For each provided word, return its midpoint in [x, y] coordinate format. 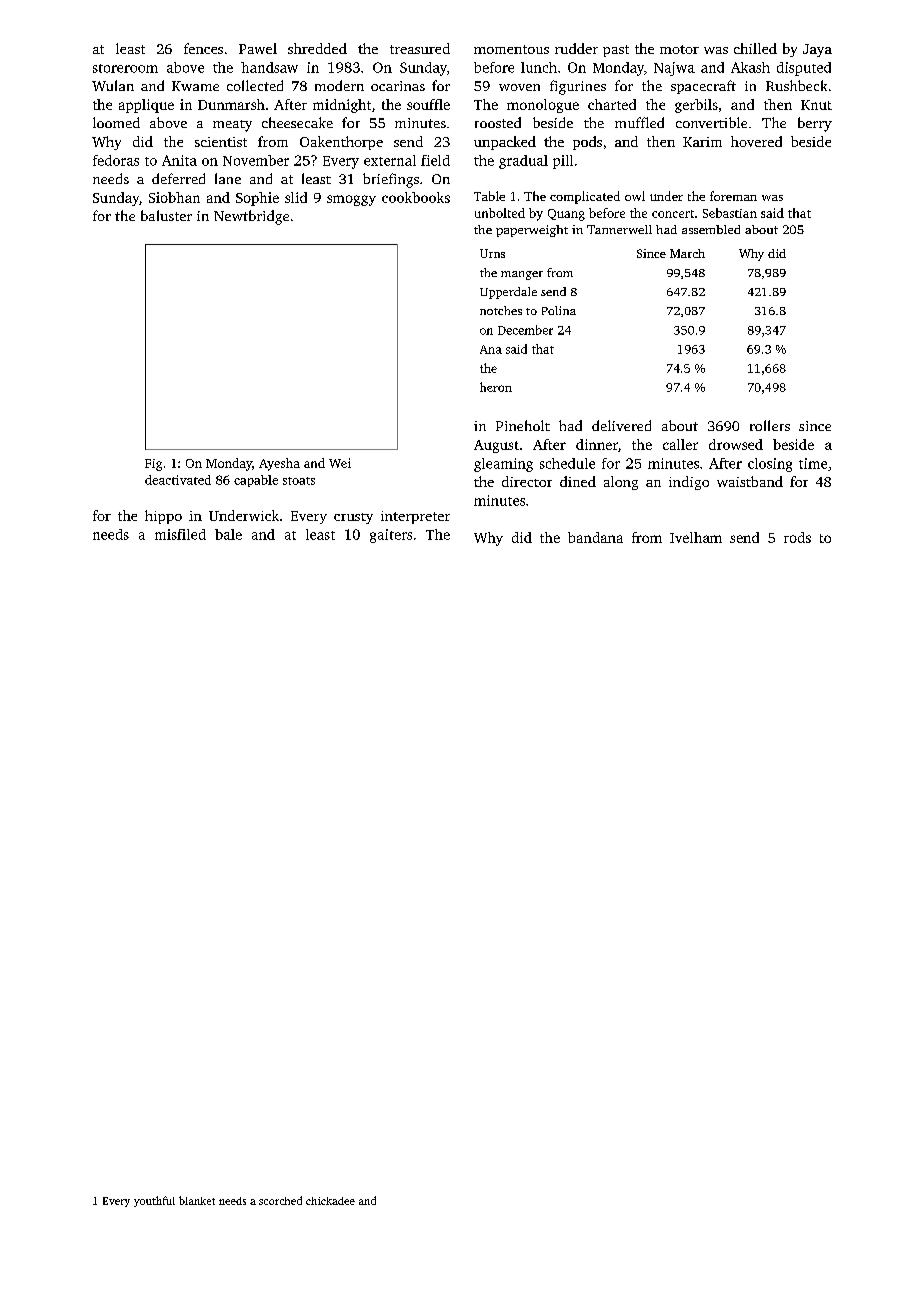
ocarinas [398, 86]
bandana [595, 537]
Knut [816, 105]
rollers [770, 425]
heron [496, 387]
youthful [154, 1201]
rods [797, 537]
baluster [166, 215]
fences [203, 48]
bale [228, 534]
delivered [621, 425]
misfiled [180, 534]
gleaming [503, 465]
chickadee [330, 1201]
